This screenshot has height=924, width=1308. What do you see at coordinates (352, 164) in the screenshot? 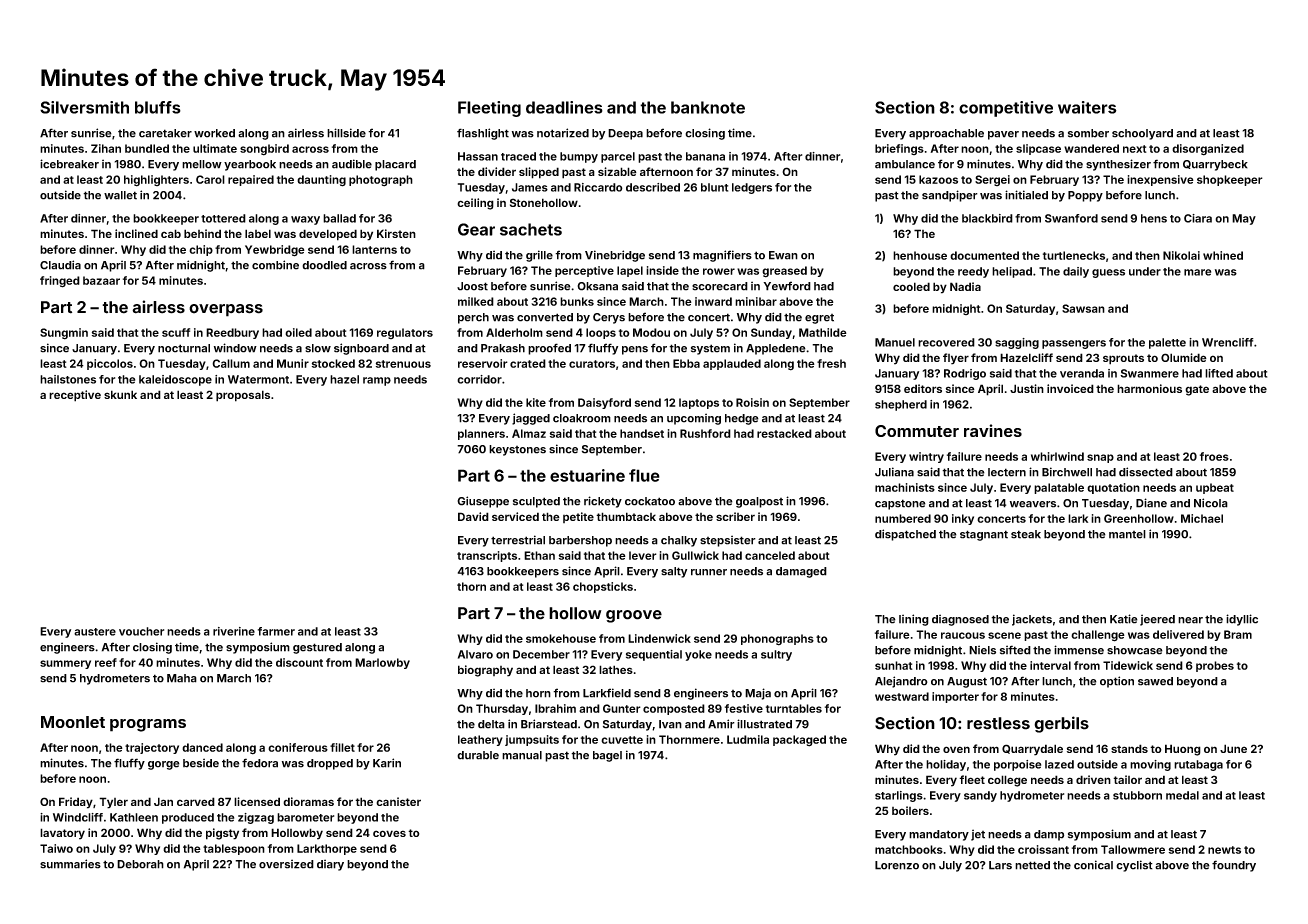
I see `audible` at bounding box center [352, 164].
